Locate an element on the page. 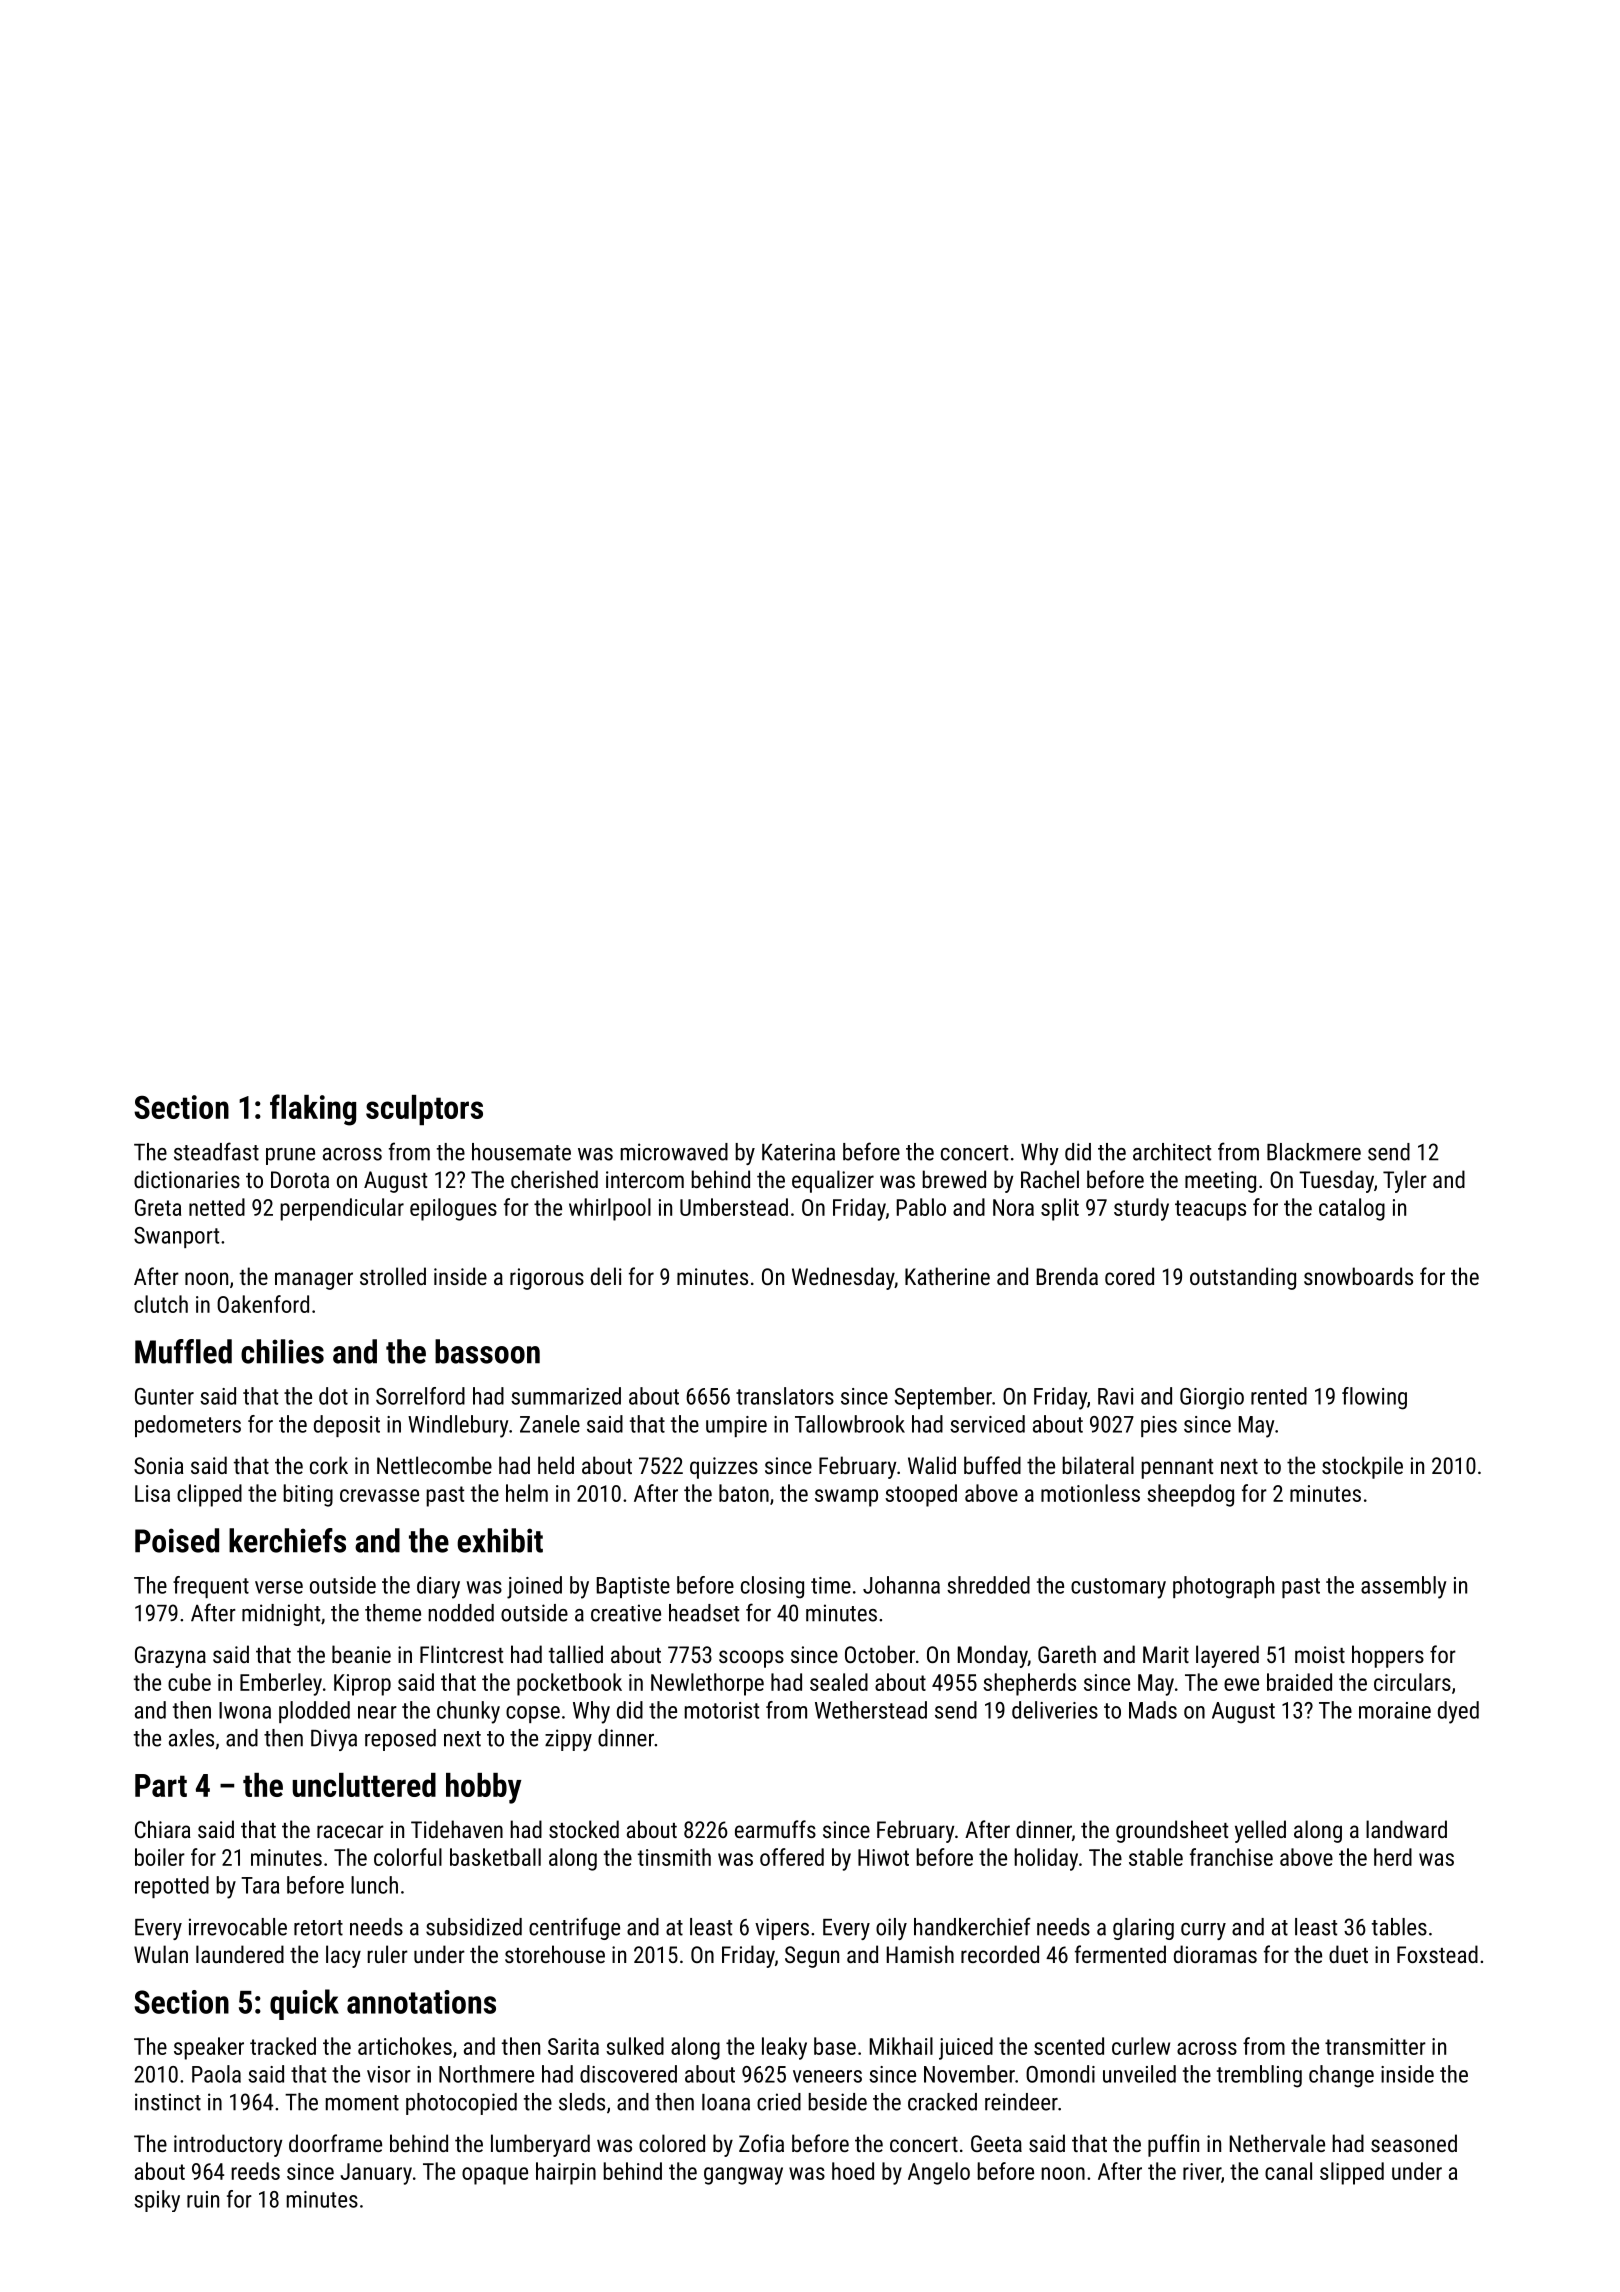  Katerina is located at coordinates (798, 1152).
